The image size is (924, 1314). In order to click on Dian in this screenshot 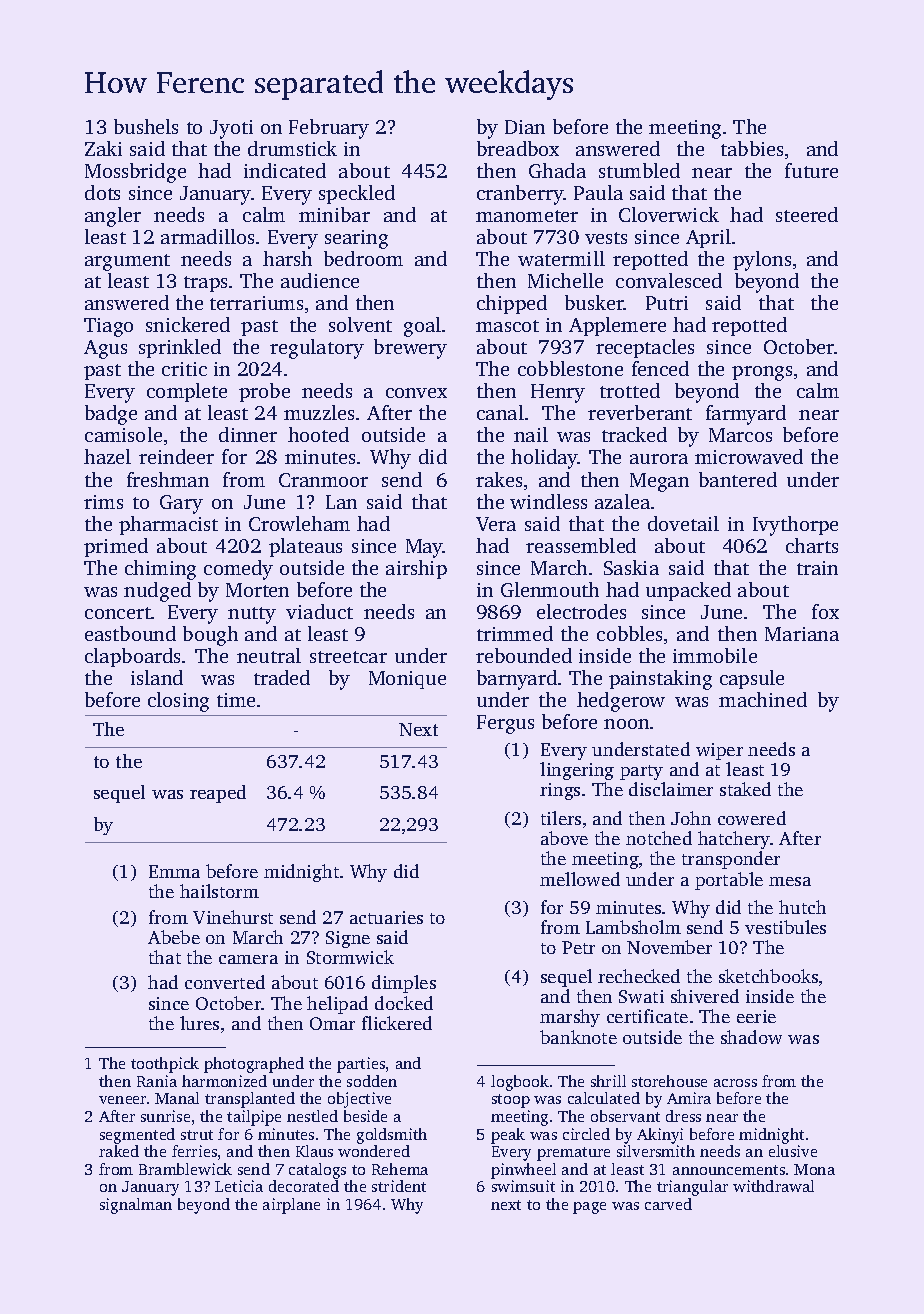, I will do `click(525, 127)`.
